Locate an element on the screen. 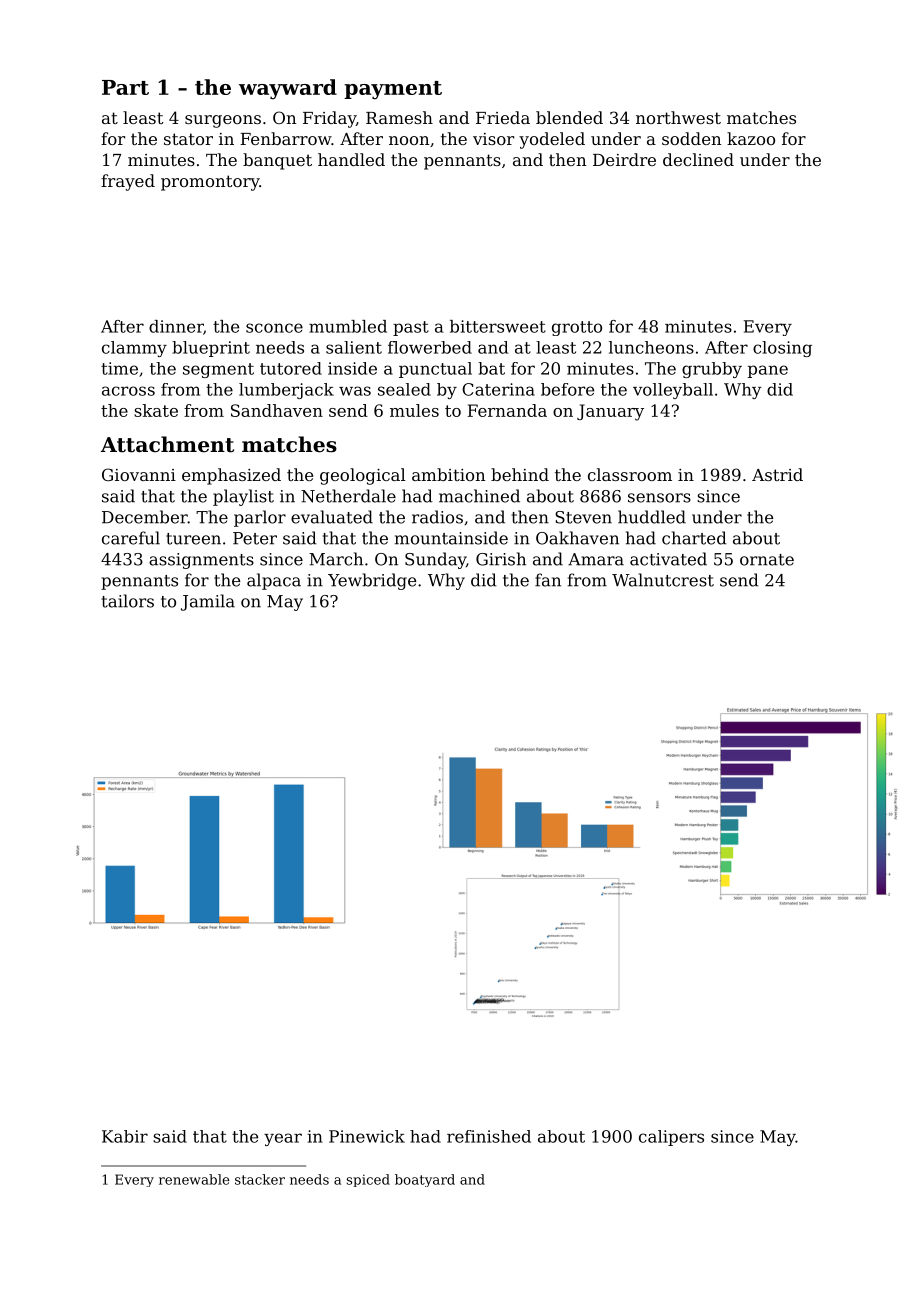  refinished is located at coordinates (489, 1136).
